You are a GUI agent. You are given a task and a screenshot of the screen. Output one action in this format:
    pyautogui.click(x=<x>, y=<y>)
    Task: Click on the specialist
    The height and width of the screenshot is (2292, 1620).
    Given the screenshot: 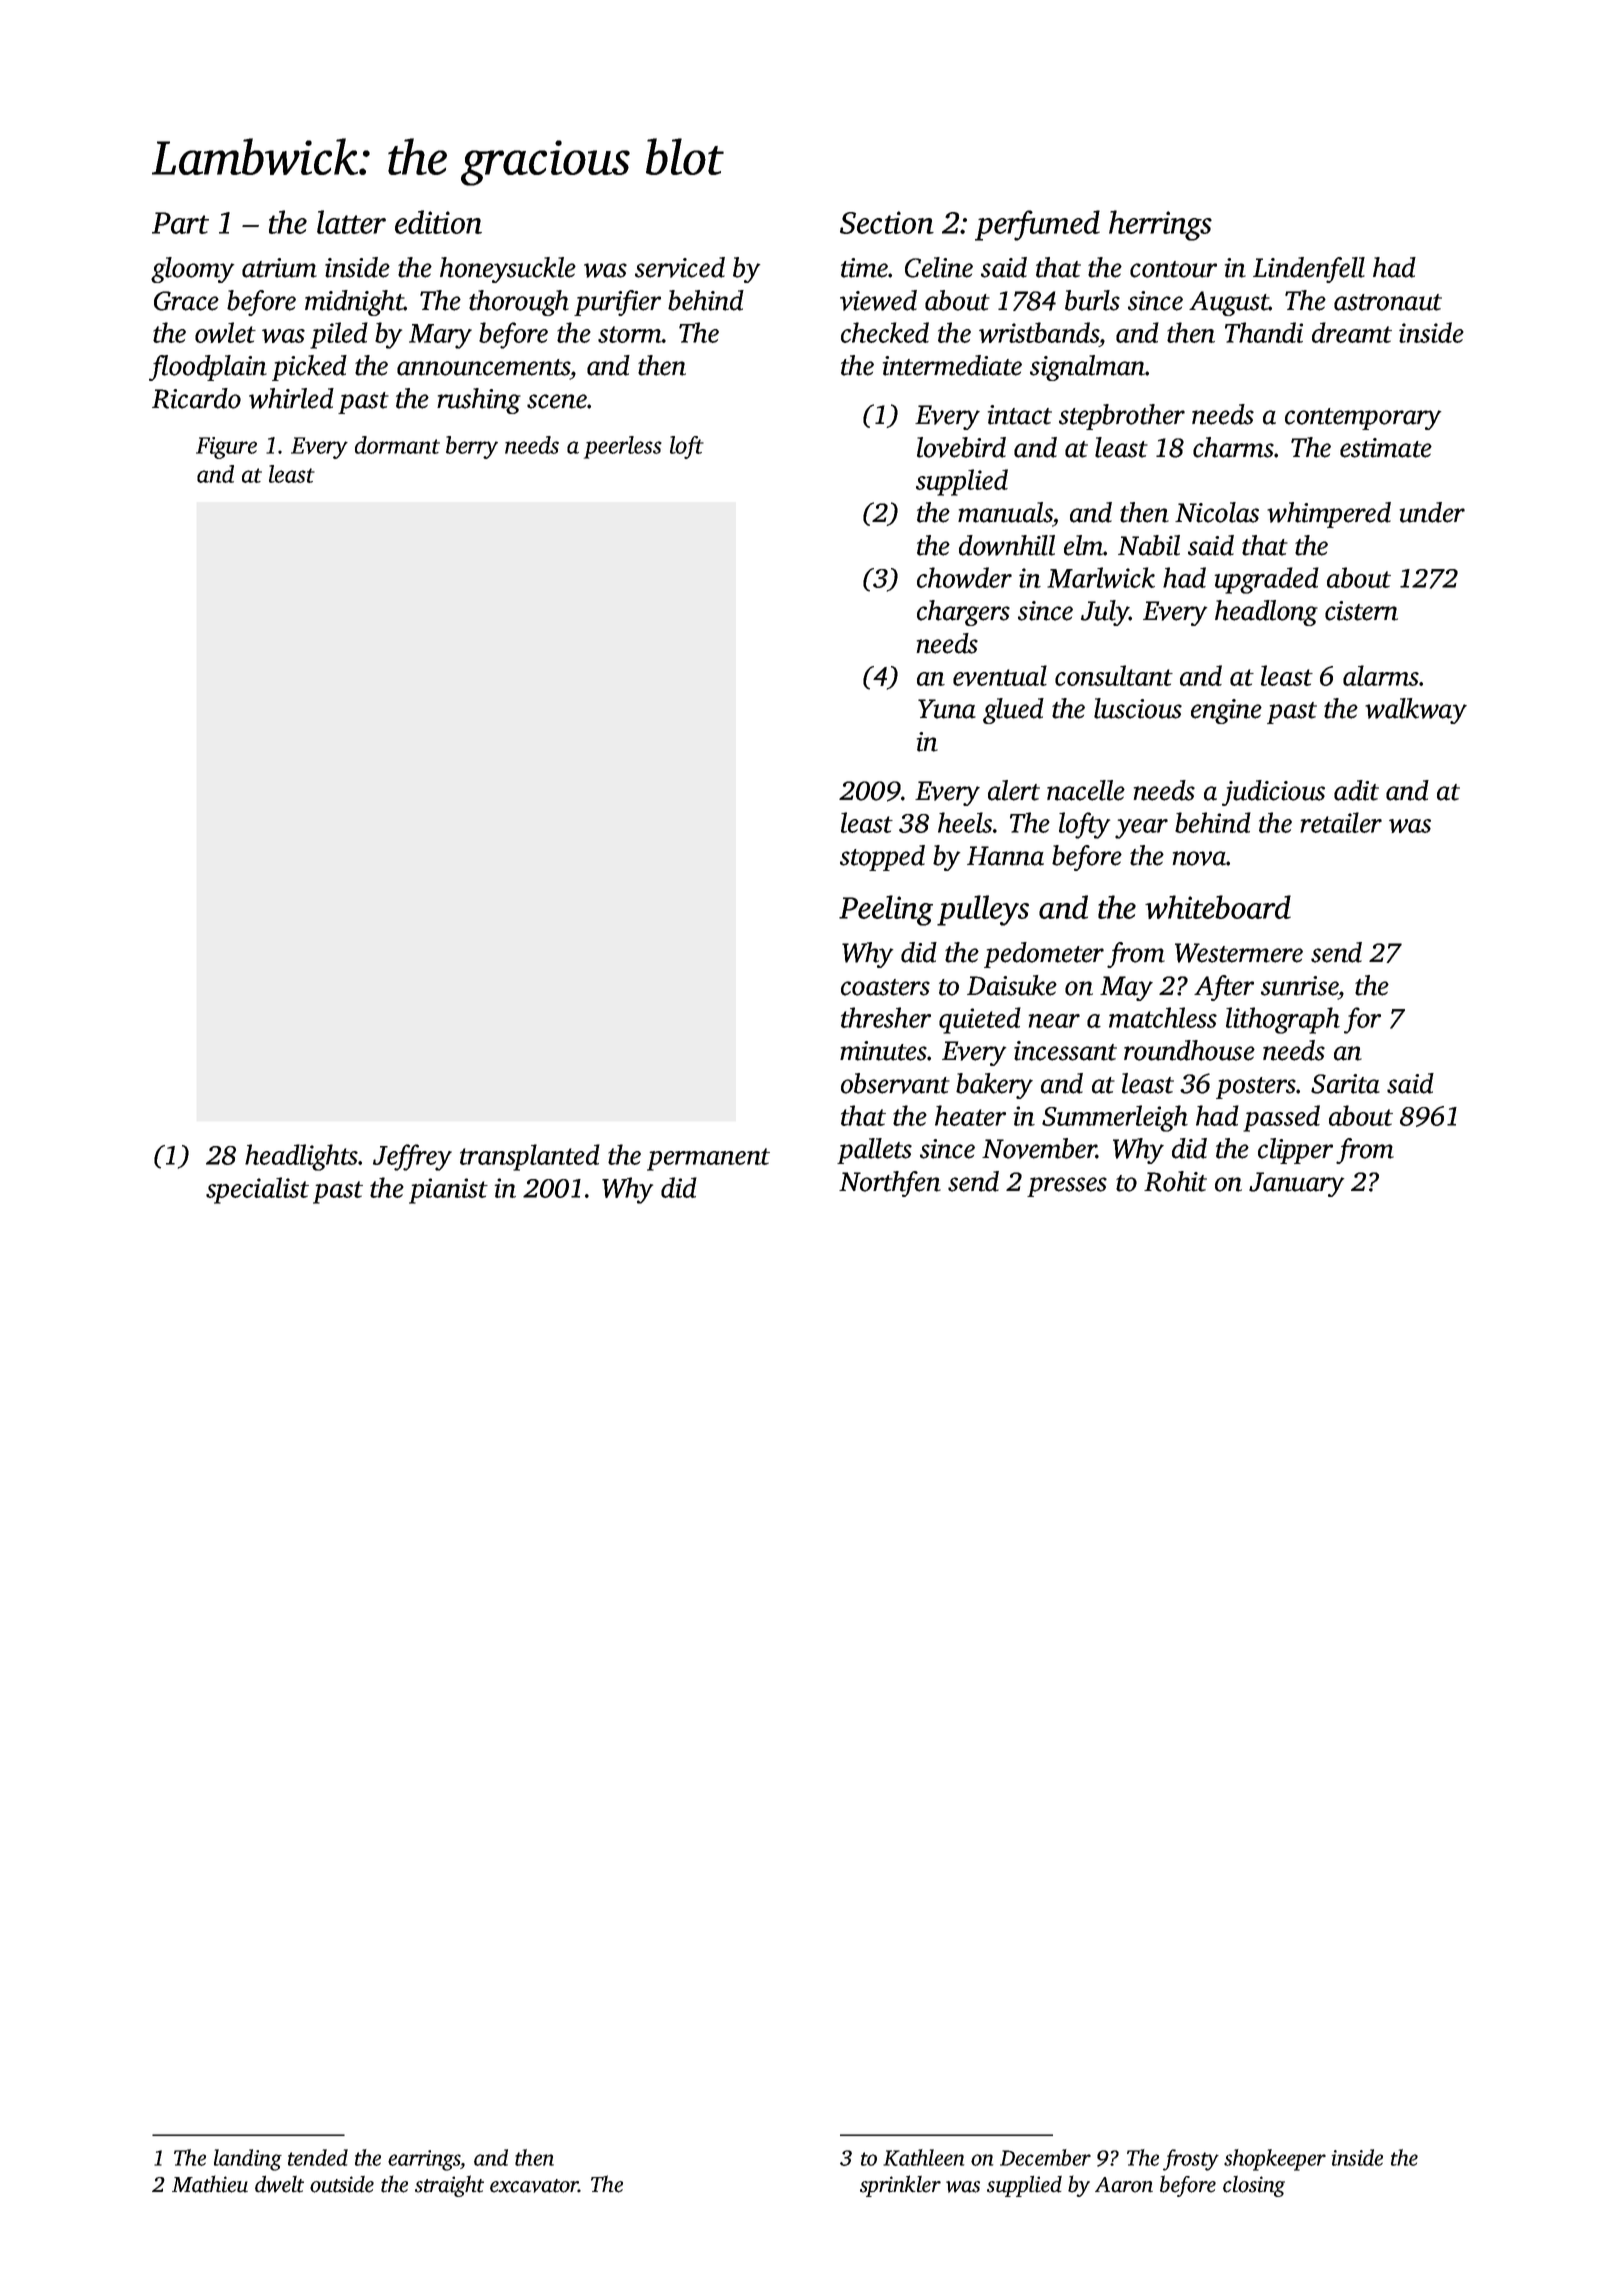 What is the action you would take?
    pyautogui.click(x=257, y=1190)
